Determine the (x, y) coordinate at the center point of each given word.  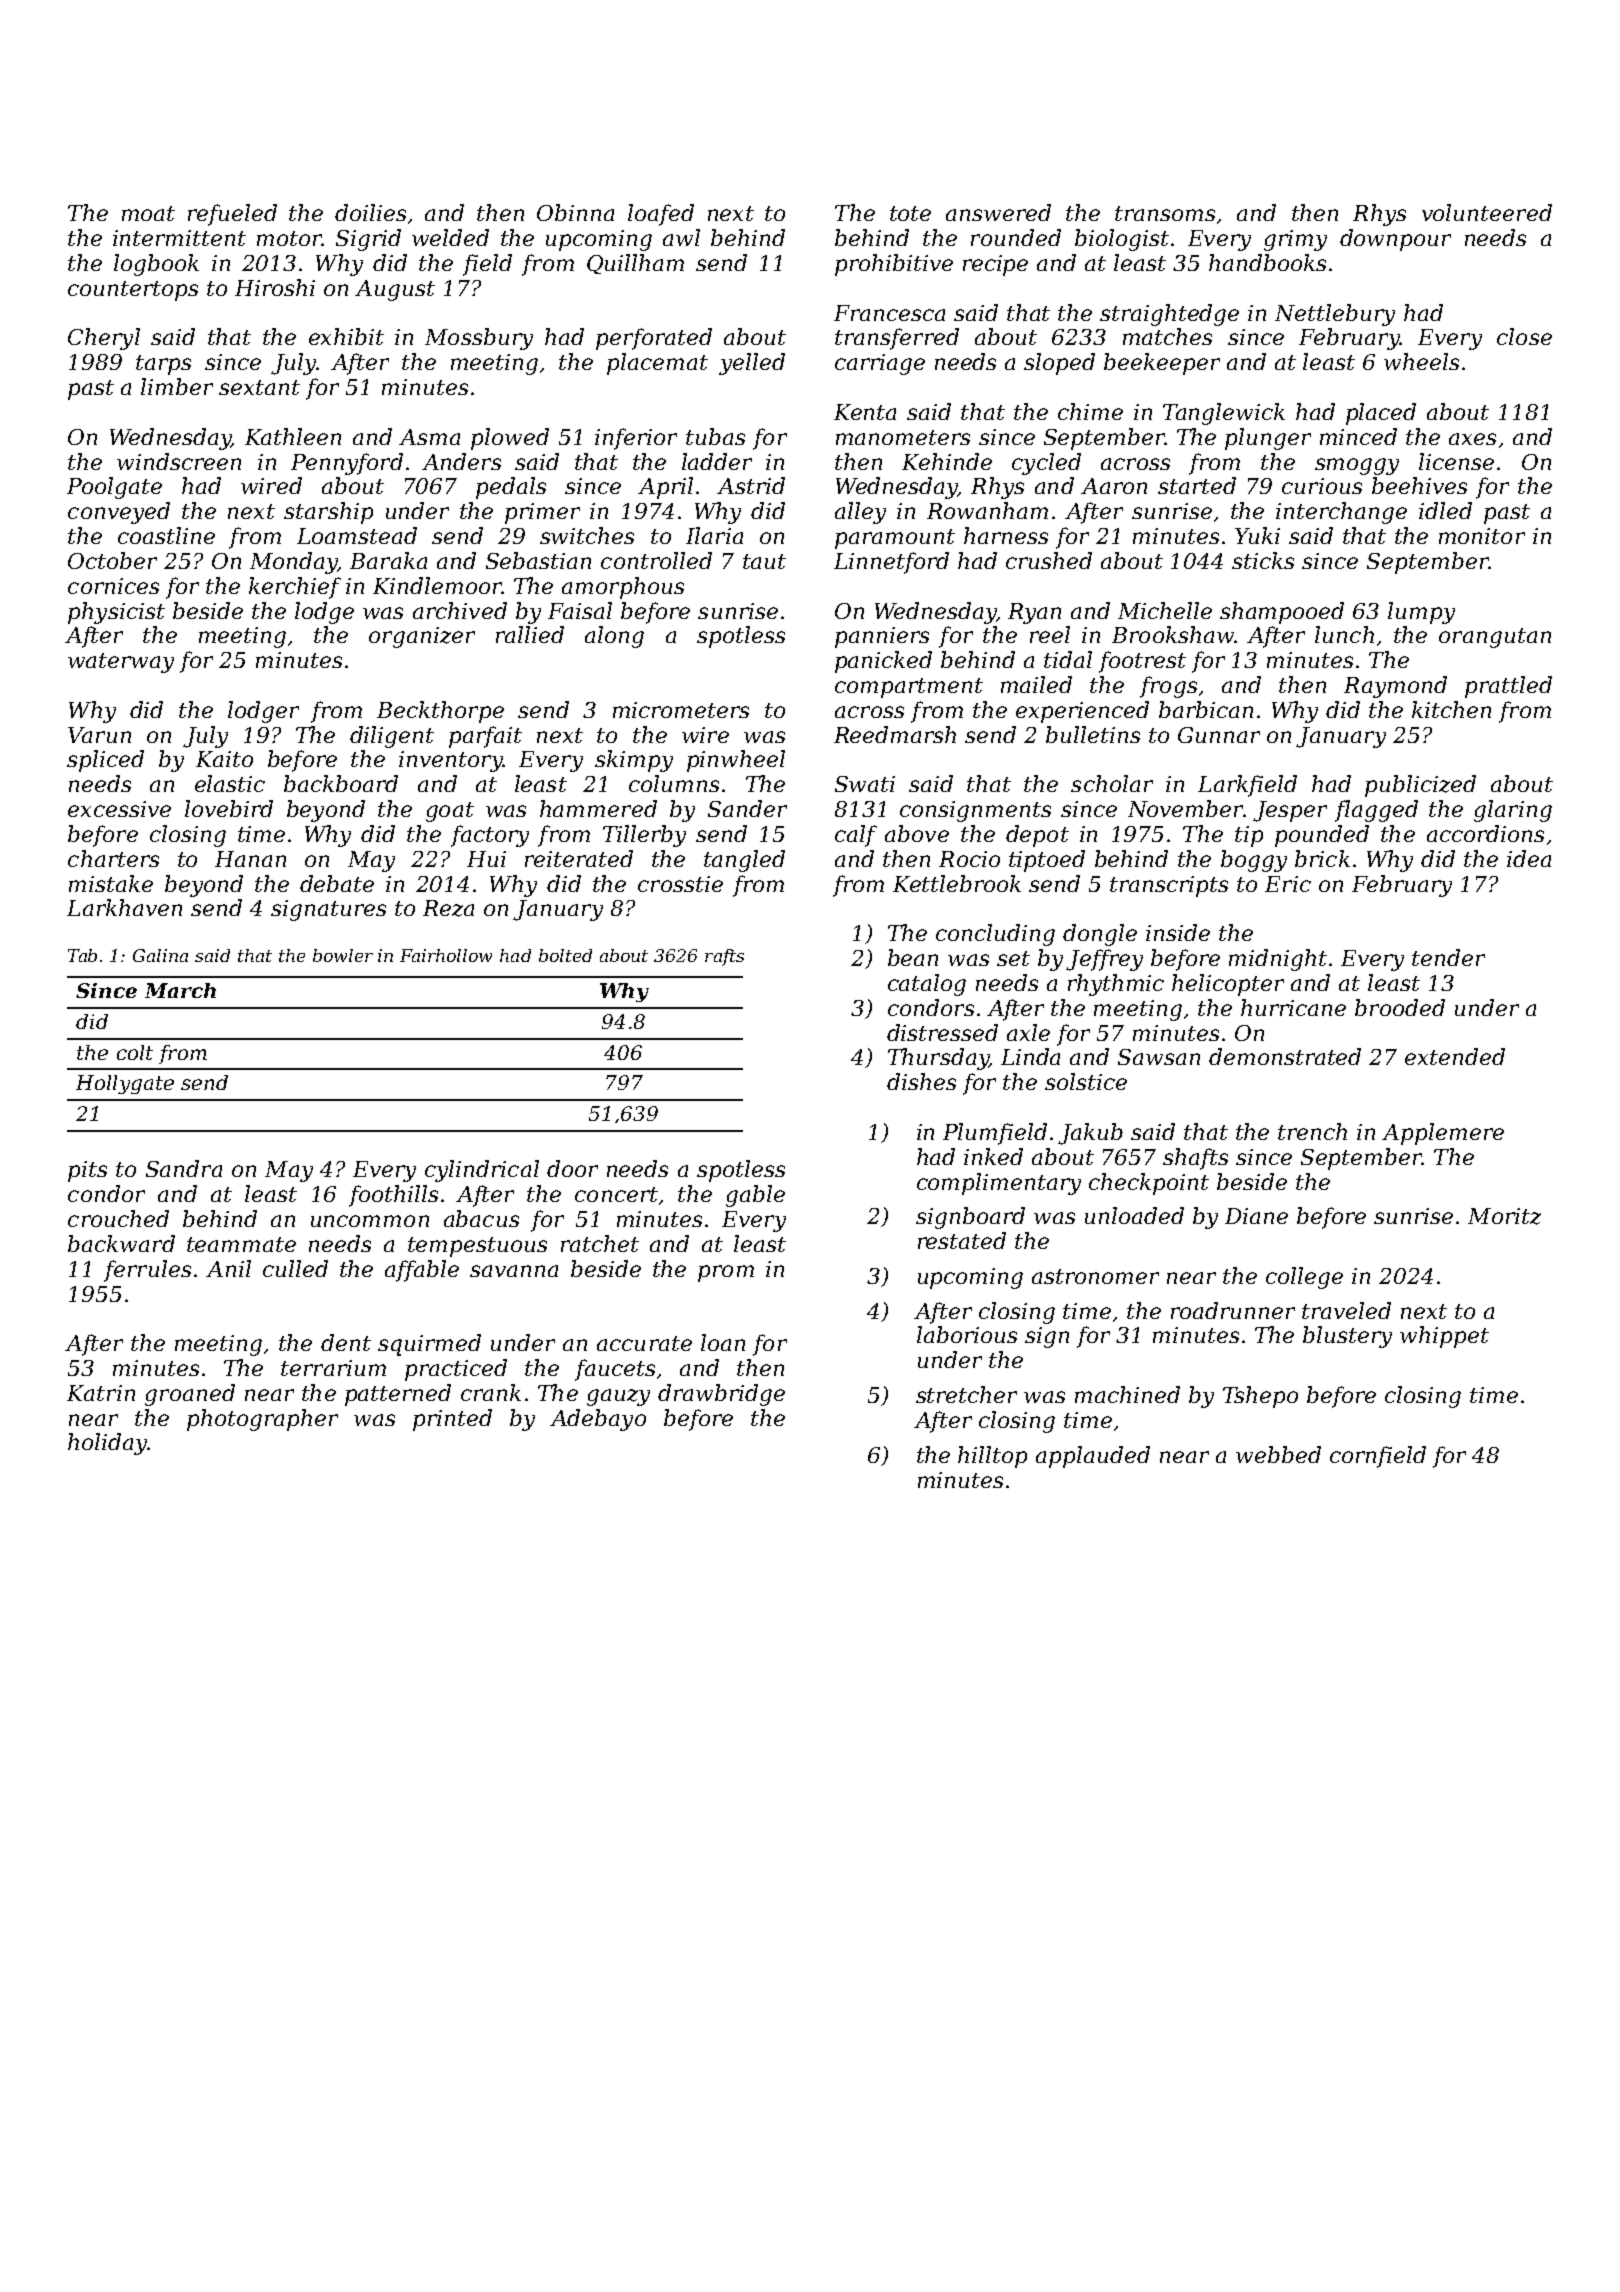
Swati (865, 784)
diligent (392, 737)
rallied (530, 634)
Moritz (1504, 1216)
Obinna (575, 212)
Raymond (1395, 687)
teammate (241, 1244)
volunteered (1487, 212)
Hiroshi (275, 287)
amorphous (623, 588)
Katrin (101, 1393)
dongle (1100, 935)
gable (755, 1196)
